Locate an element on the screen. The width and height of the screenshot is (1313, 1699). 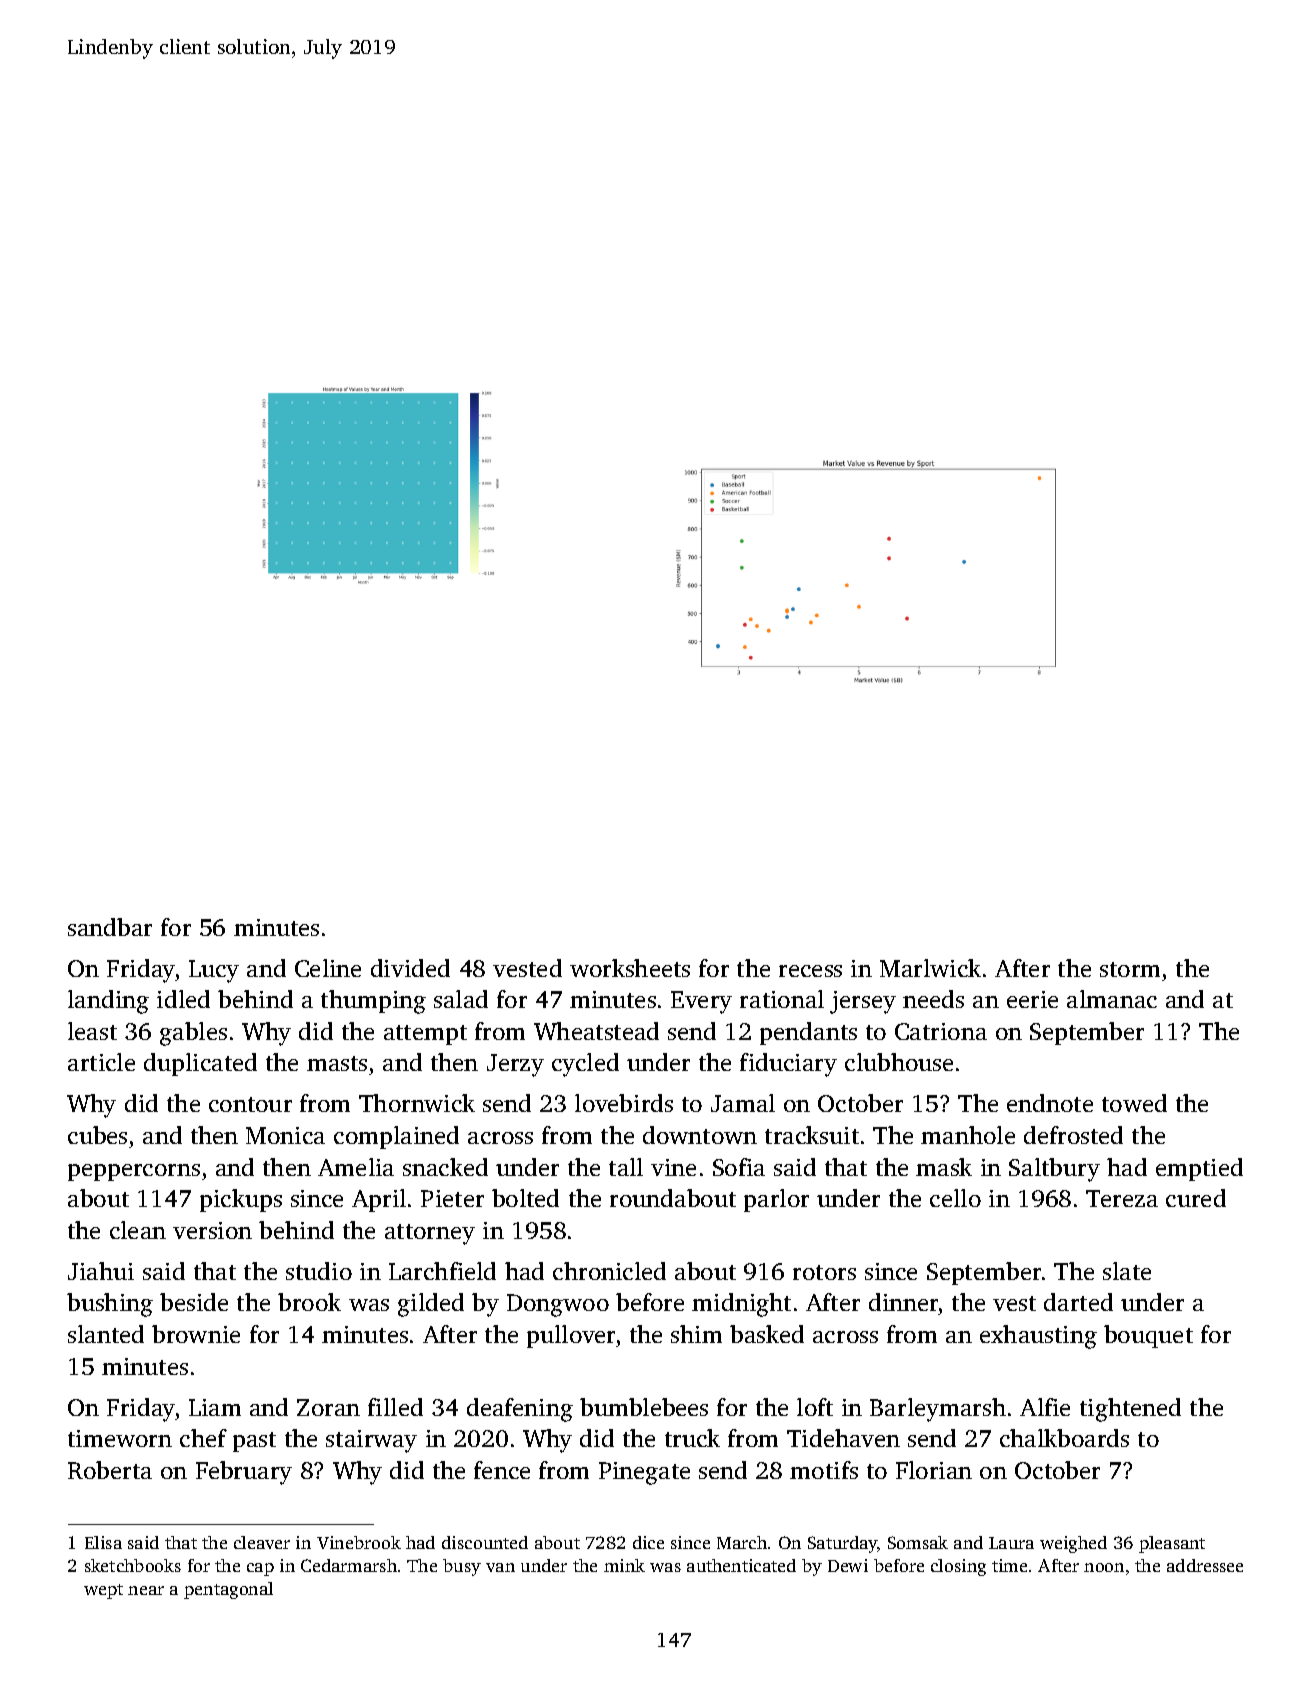
dice is located at coordinates (648, 1542).
